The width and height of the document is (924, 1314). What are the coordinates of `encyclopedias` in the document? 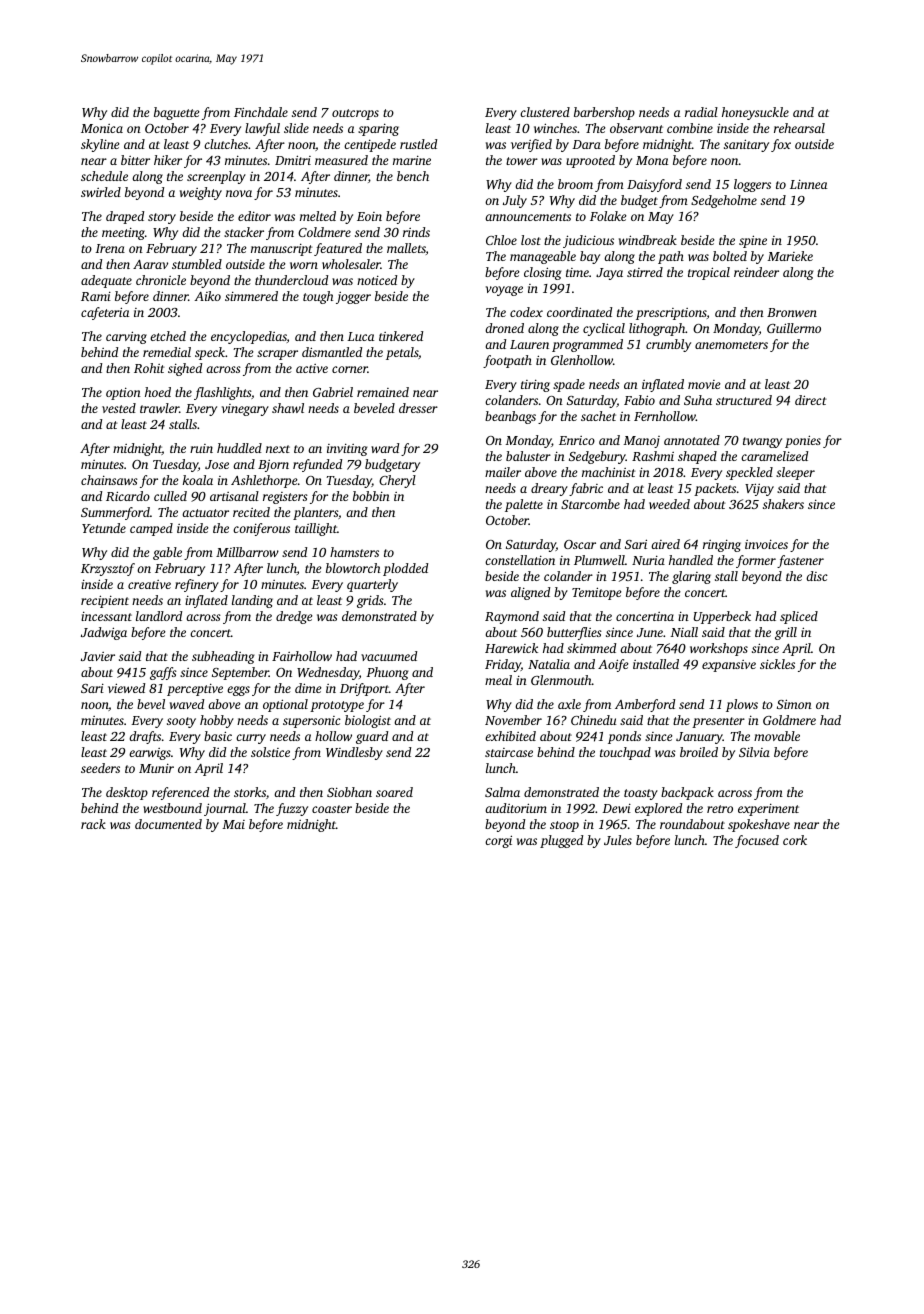 It's located at (249, 337).
